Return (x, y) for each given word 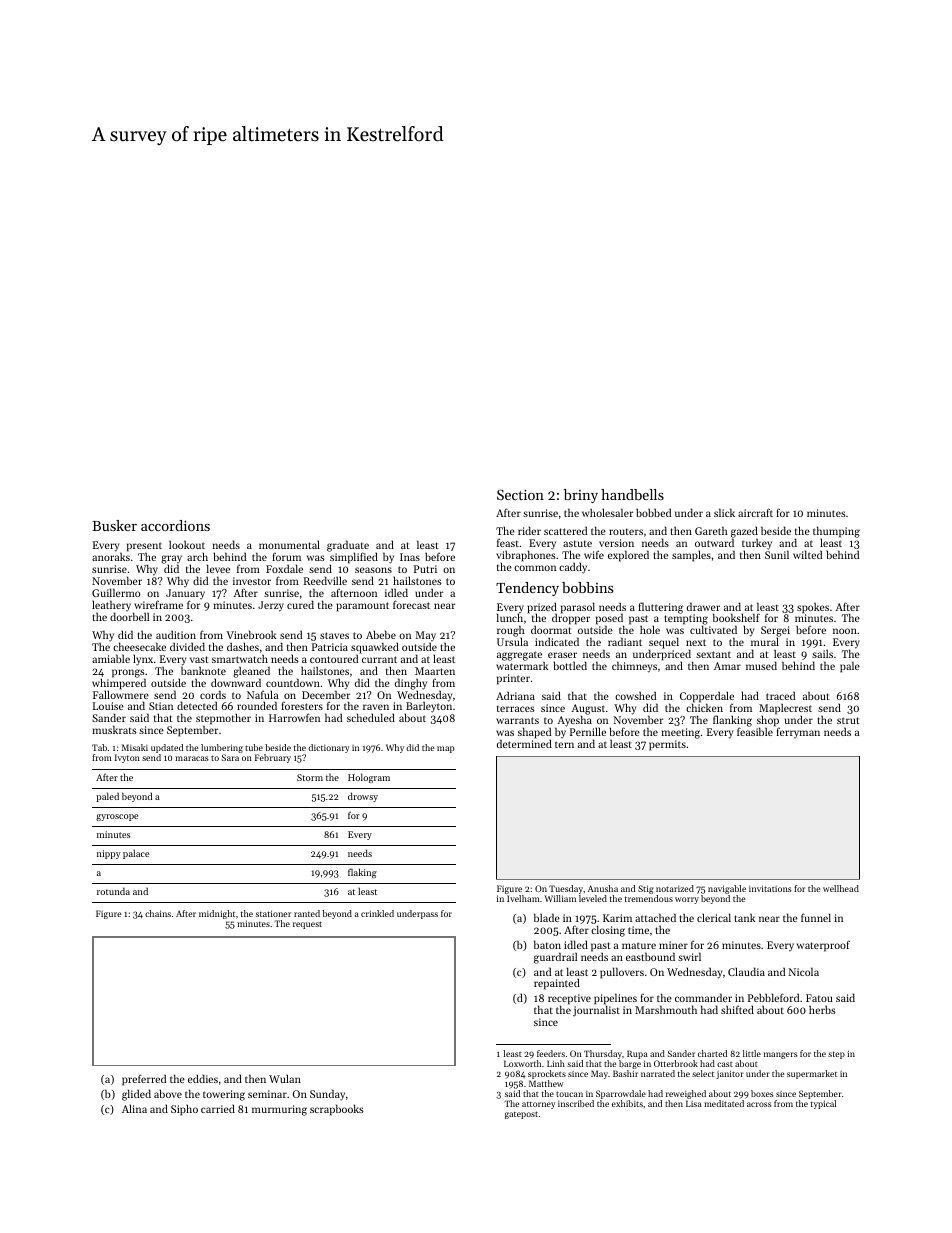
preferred (144, 1080)
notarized (675, 888)
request (307, 925)
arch (197, 556)
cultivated (713, 630)
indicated (557, 641)
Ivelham (523, 899)
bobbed (653, 512)
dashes (243, 646)
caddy (573, 568)
